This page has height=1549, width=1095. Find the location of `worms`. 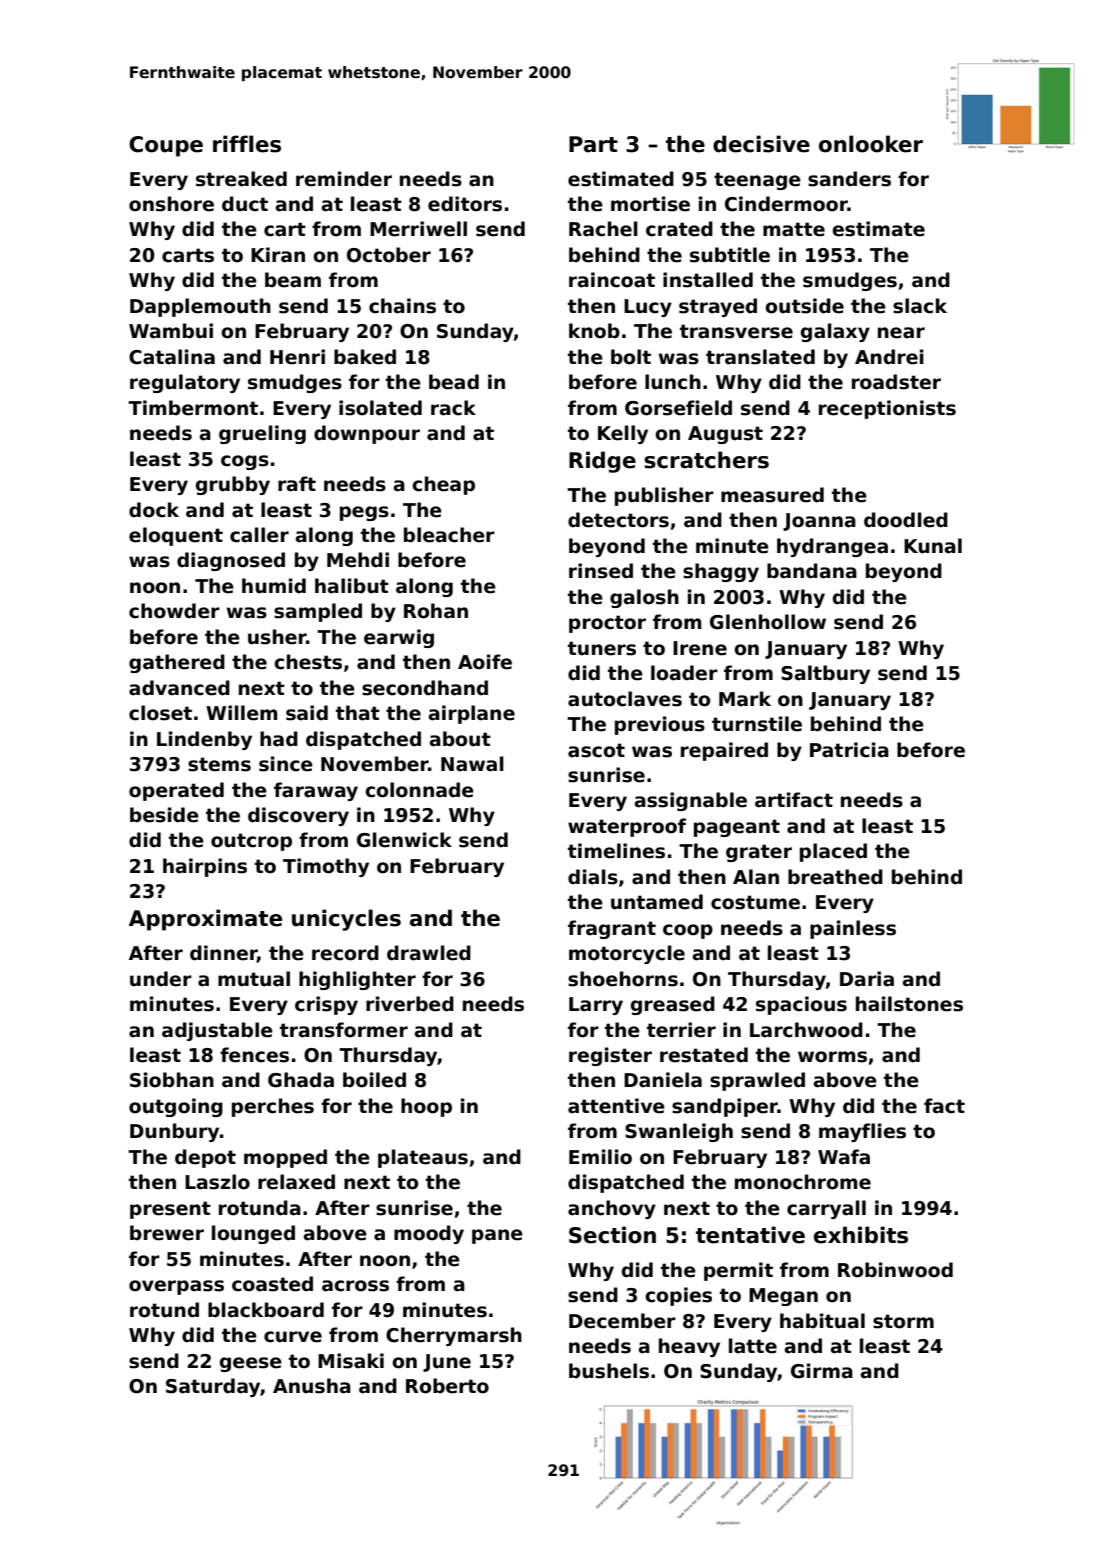

worms is located at coordinates (832, 1057).
